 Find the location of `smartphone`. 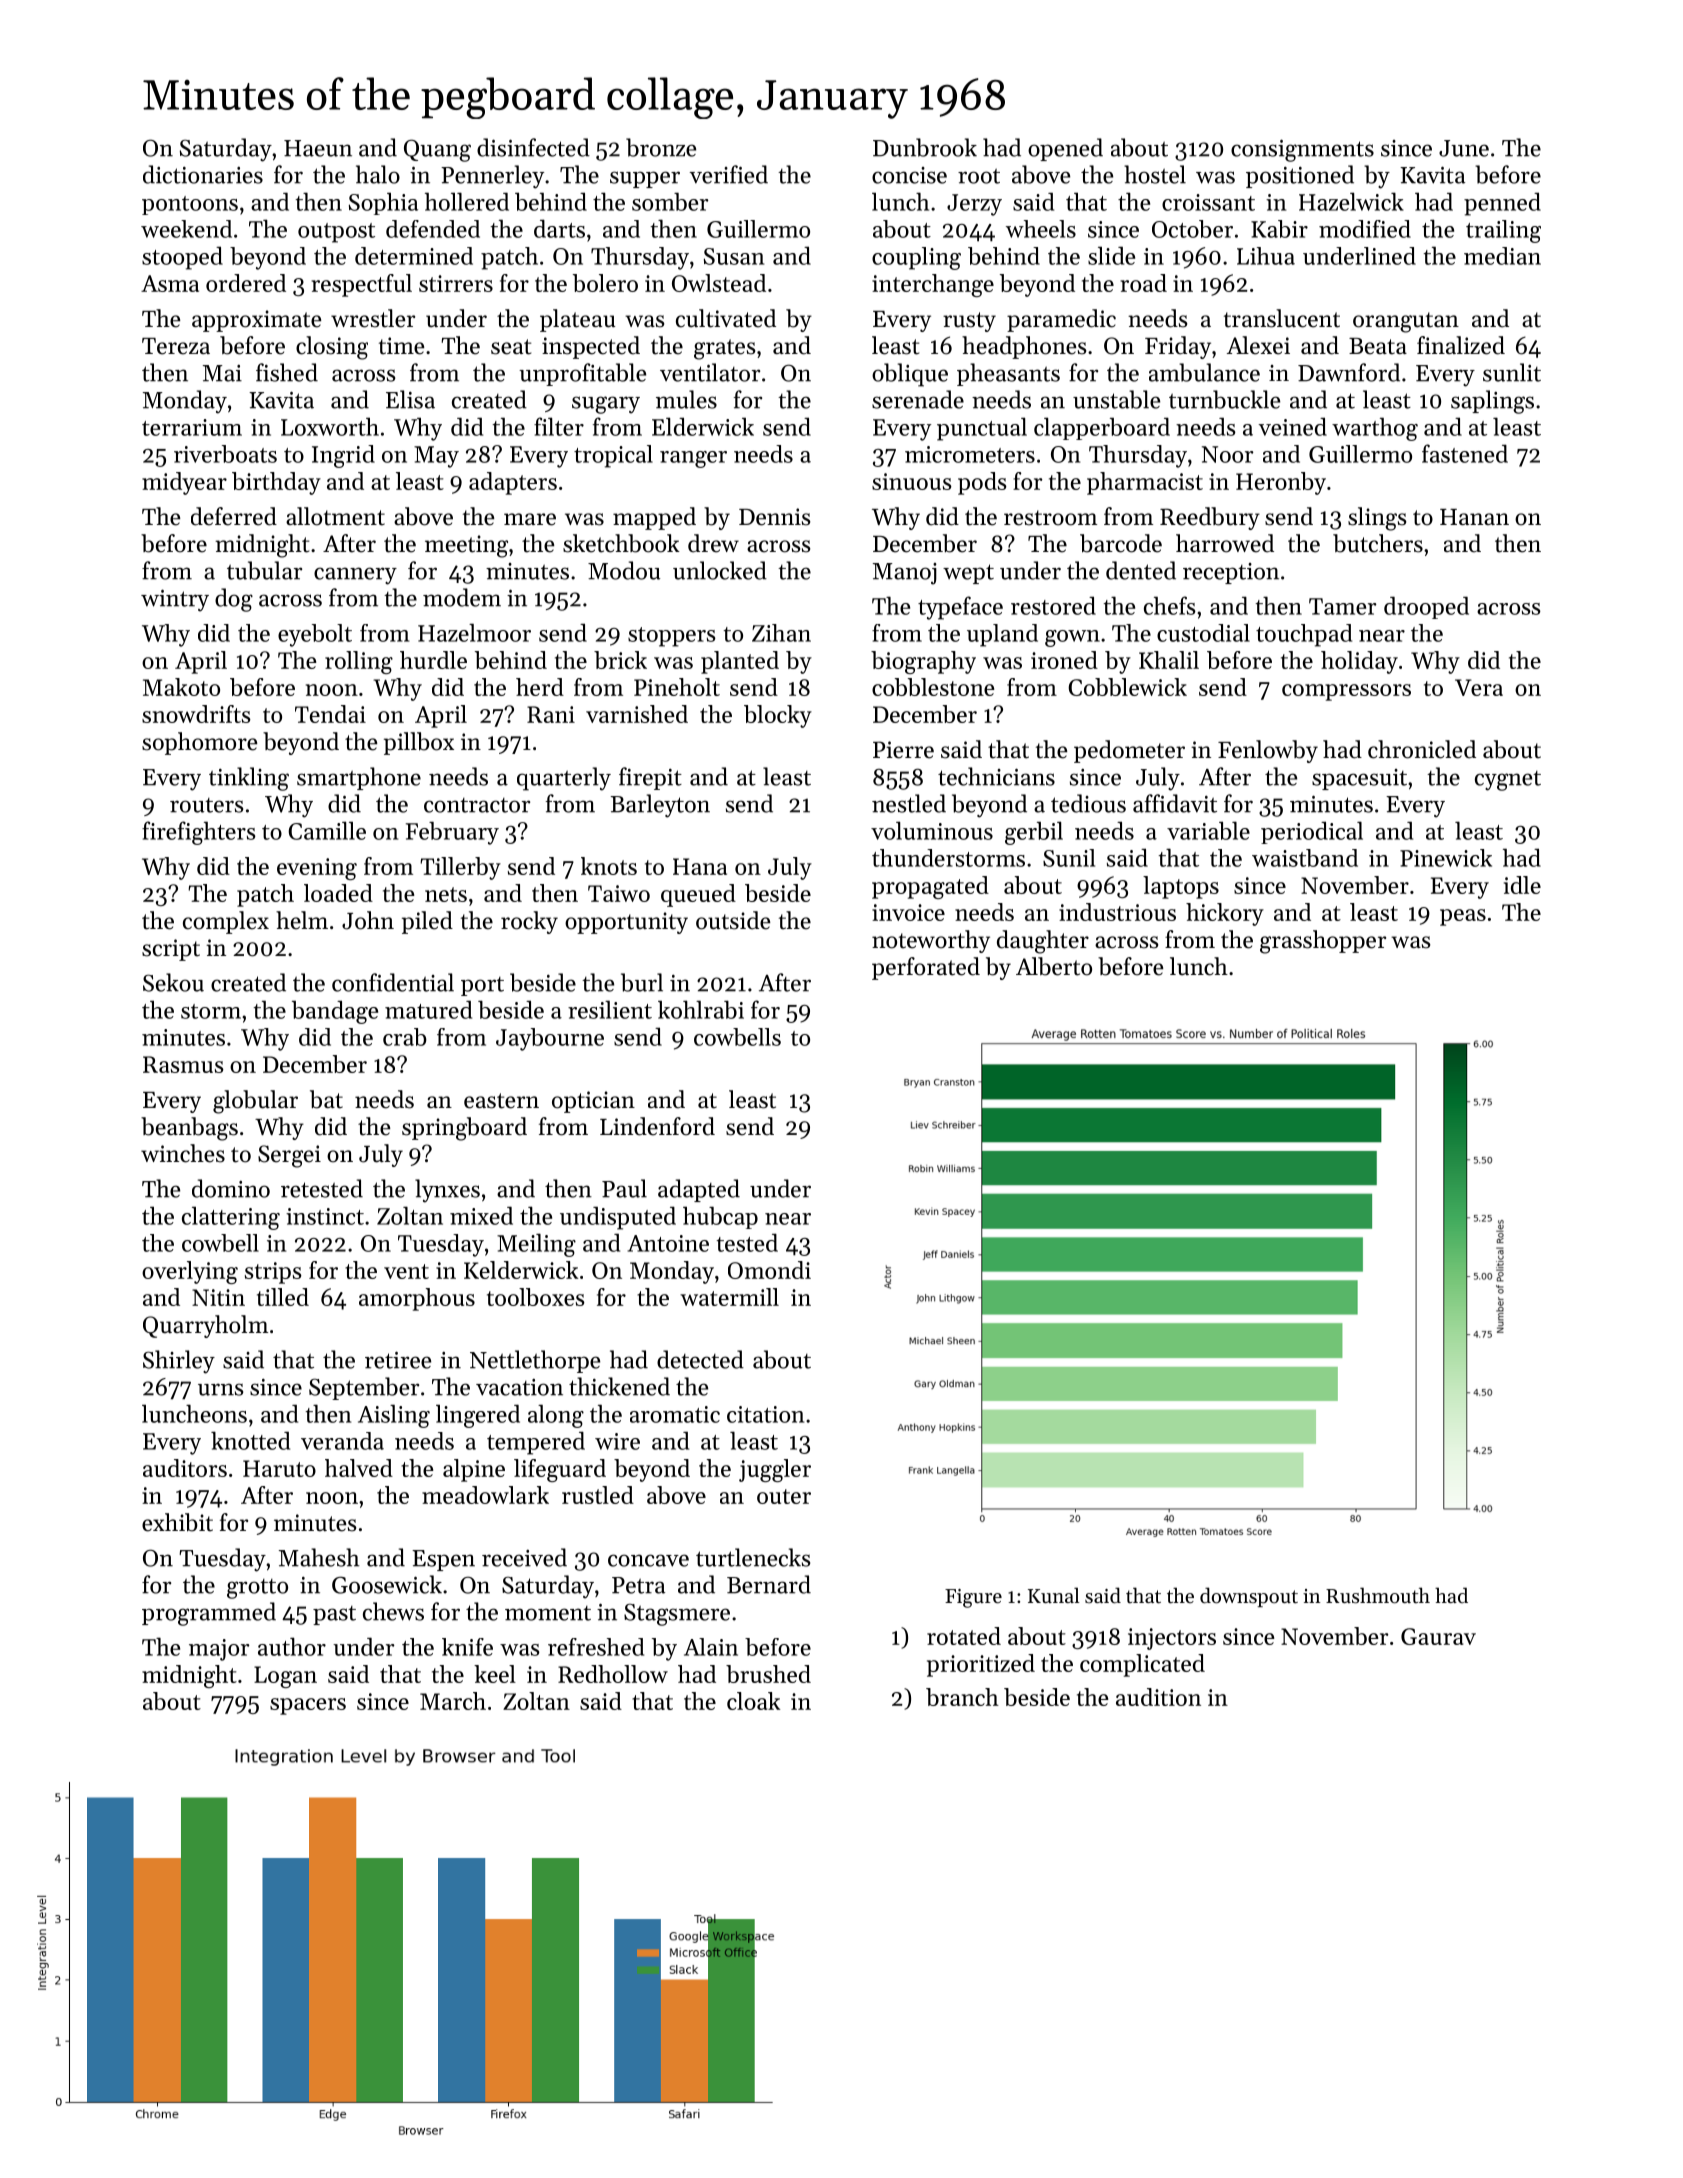

smartphone is located at coordinates (359, 778).
